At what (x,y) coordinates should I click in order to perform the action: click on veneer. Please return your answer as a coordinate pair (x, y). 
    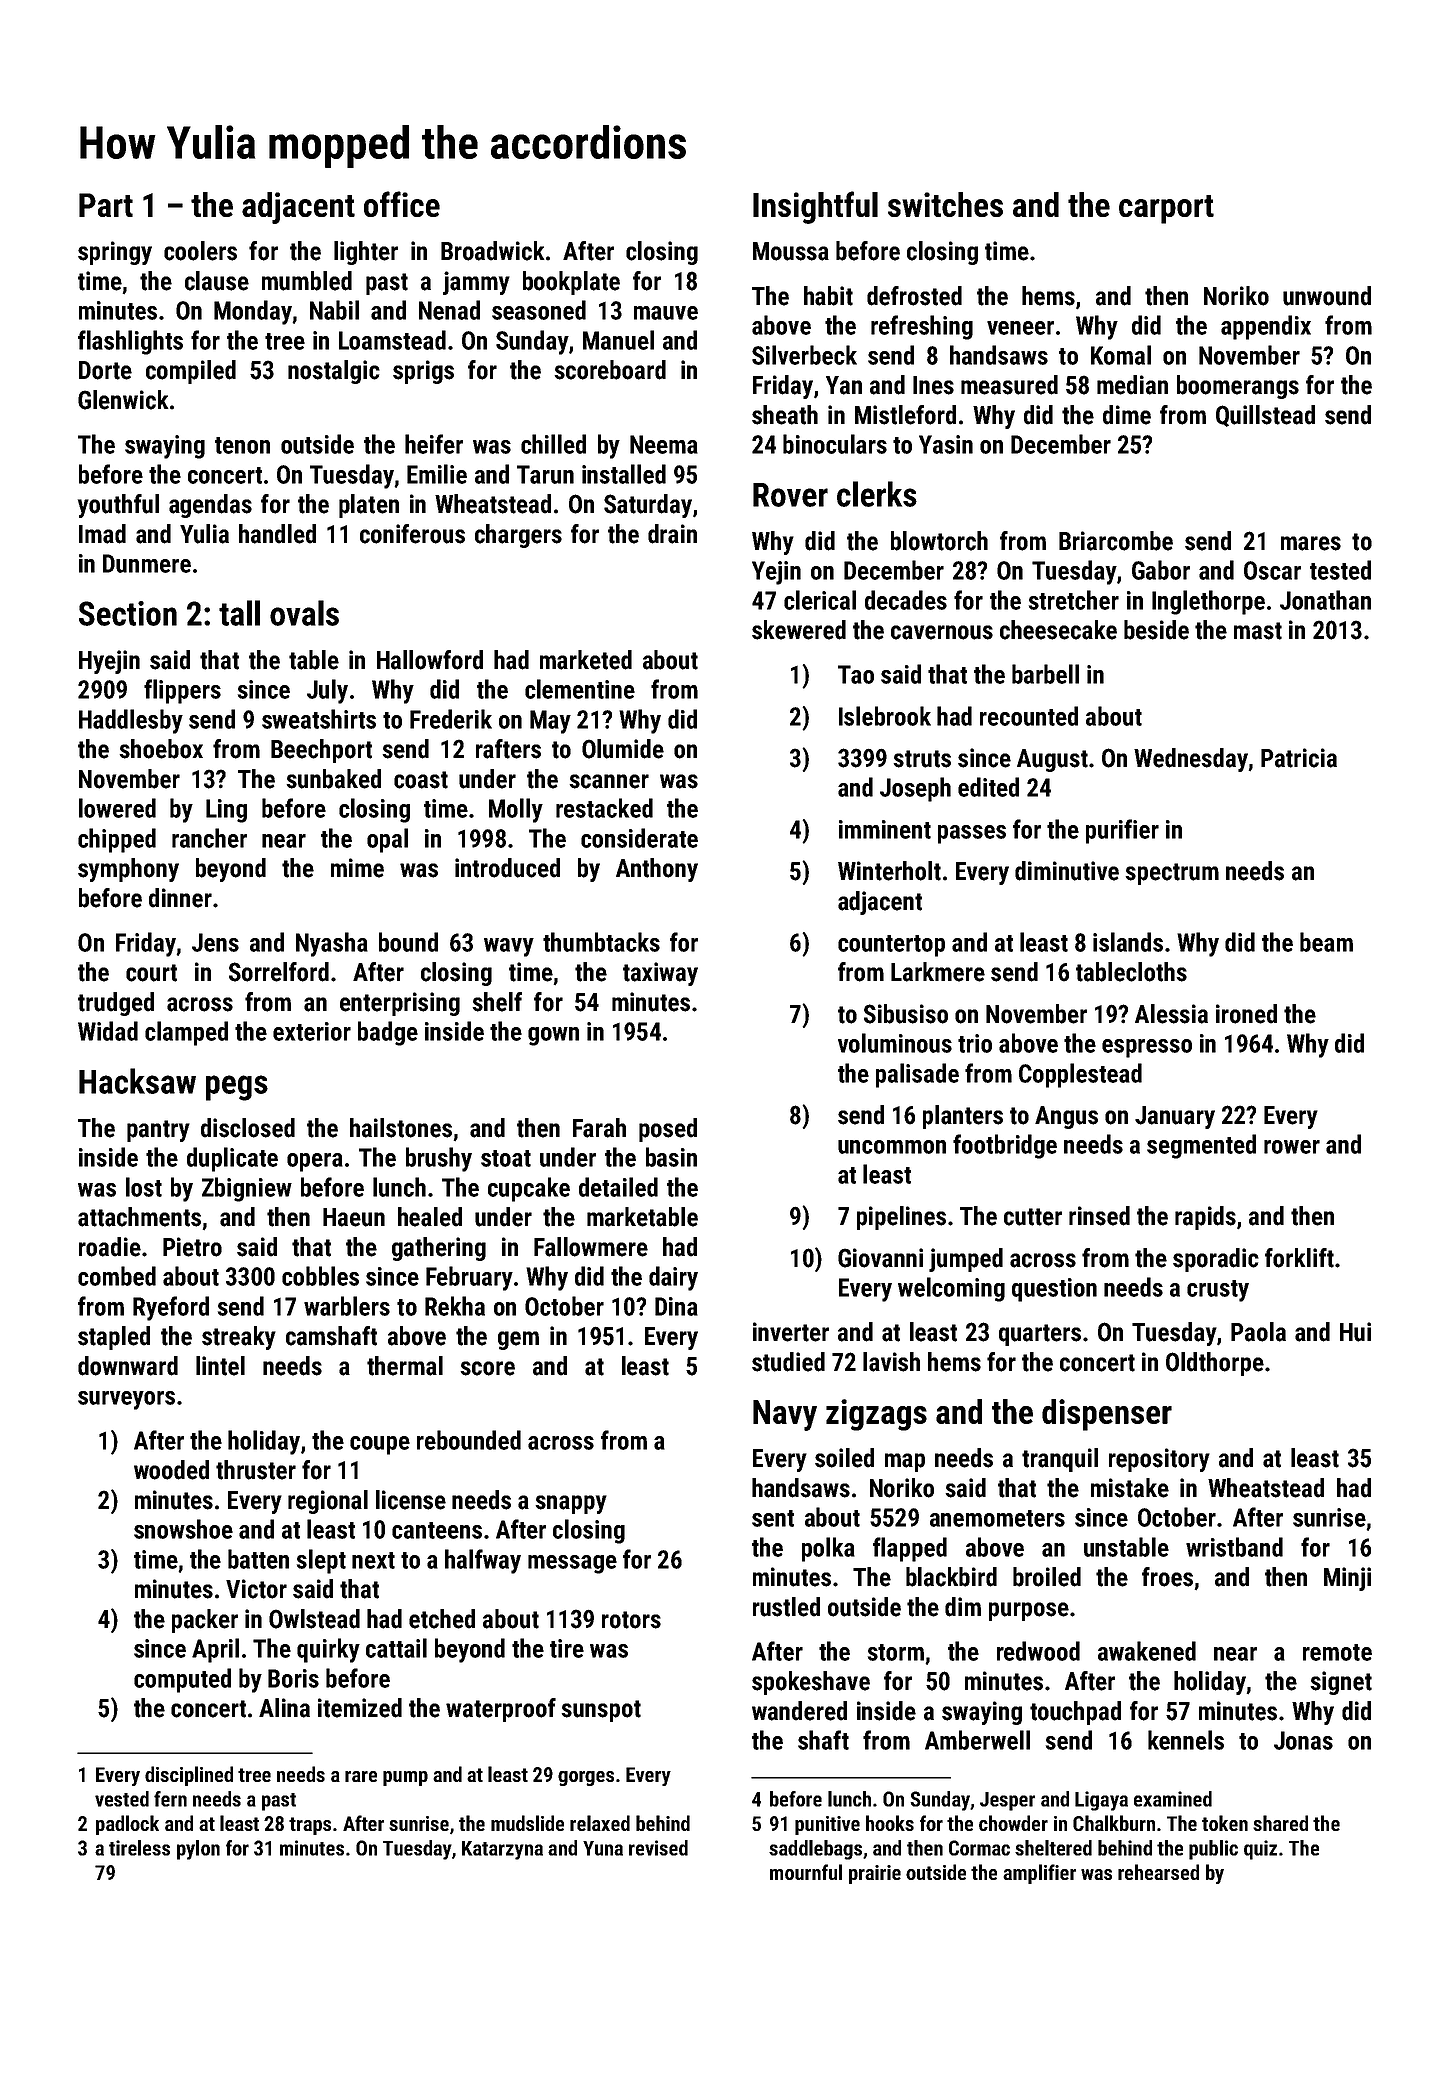
    Looking at the image, I should click on (1020, 328).
